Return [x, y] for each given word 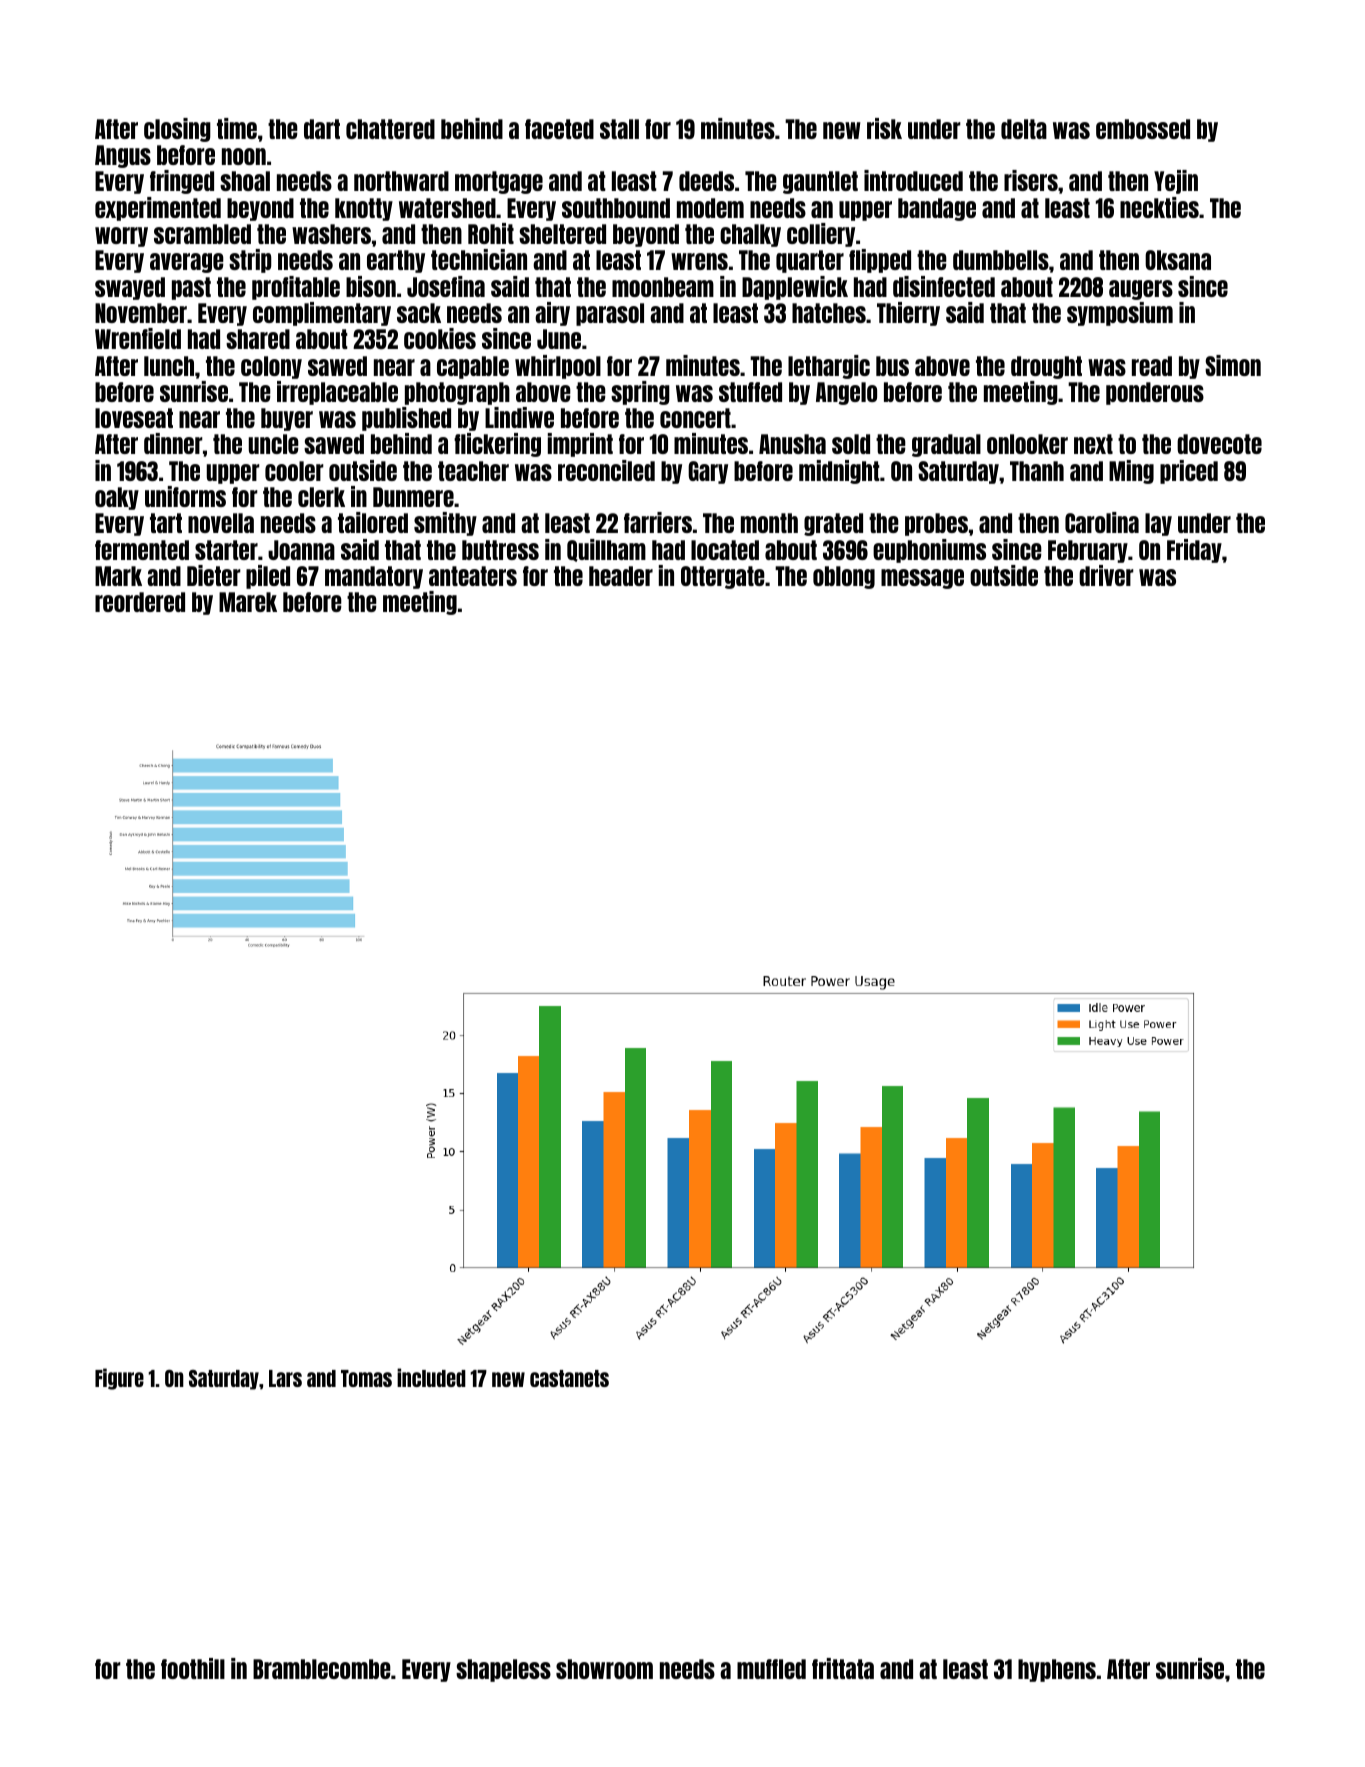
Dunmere [413, 497]
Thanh [1037, 471]
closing [177, 130]
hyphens [1057, 1670]
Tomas [366, 1378]
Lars [285, 1378]
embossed [1143, 129]
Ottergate [723, 577]
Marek [248, 602]
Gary [708, 472]
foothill [193, 1668]
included [431, 1377]
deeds [706, 181]
